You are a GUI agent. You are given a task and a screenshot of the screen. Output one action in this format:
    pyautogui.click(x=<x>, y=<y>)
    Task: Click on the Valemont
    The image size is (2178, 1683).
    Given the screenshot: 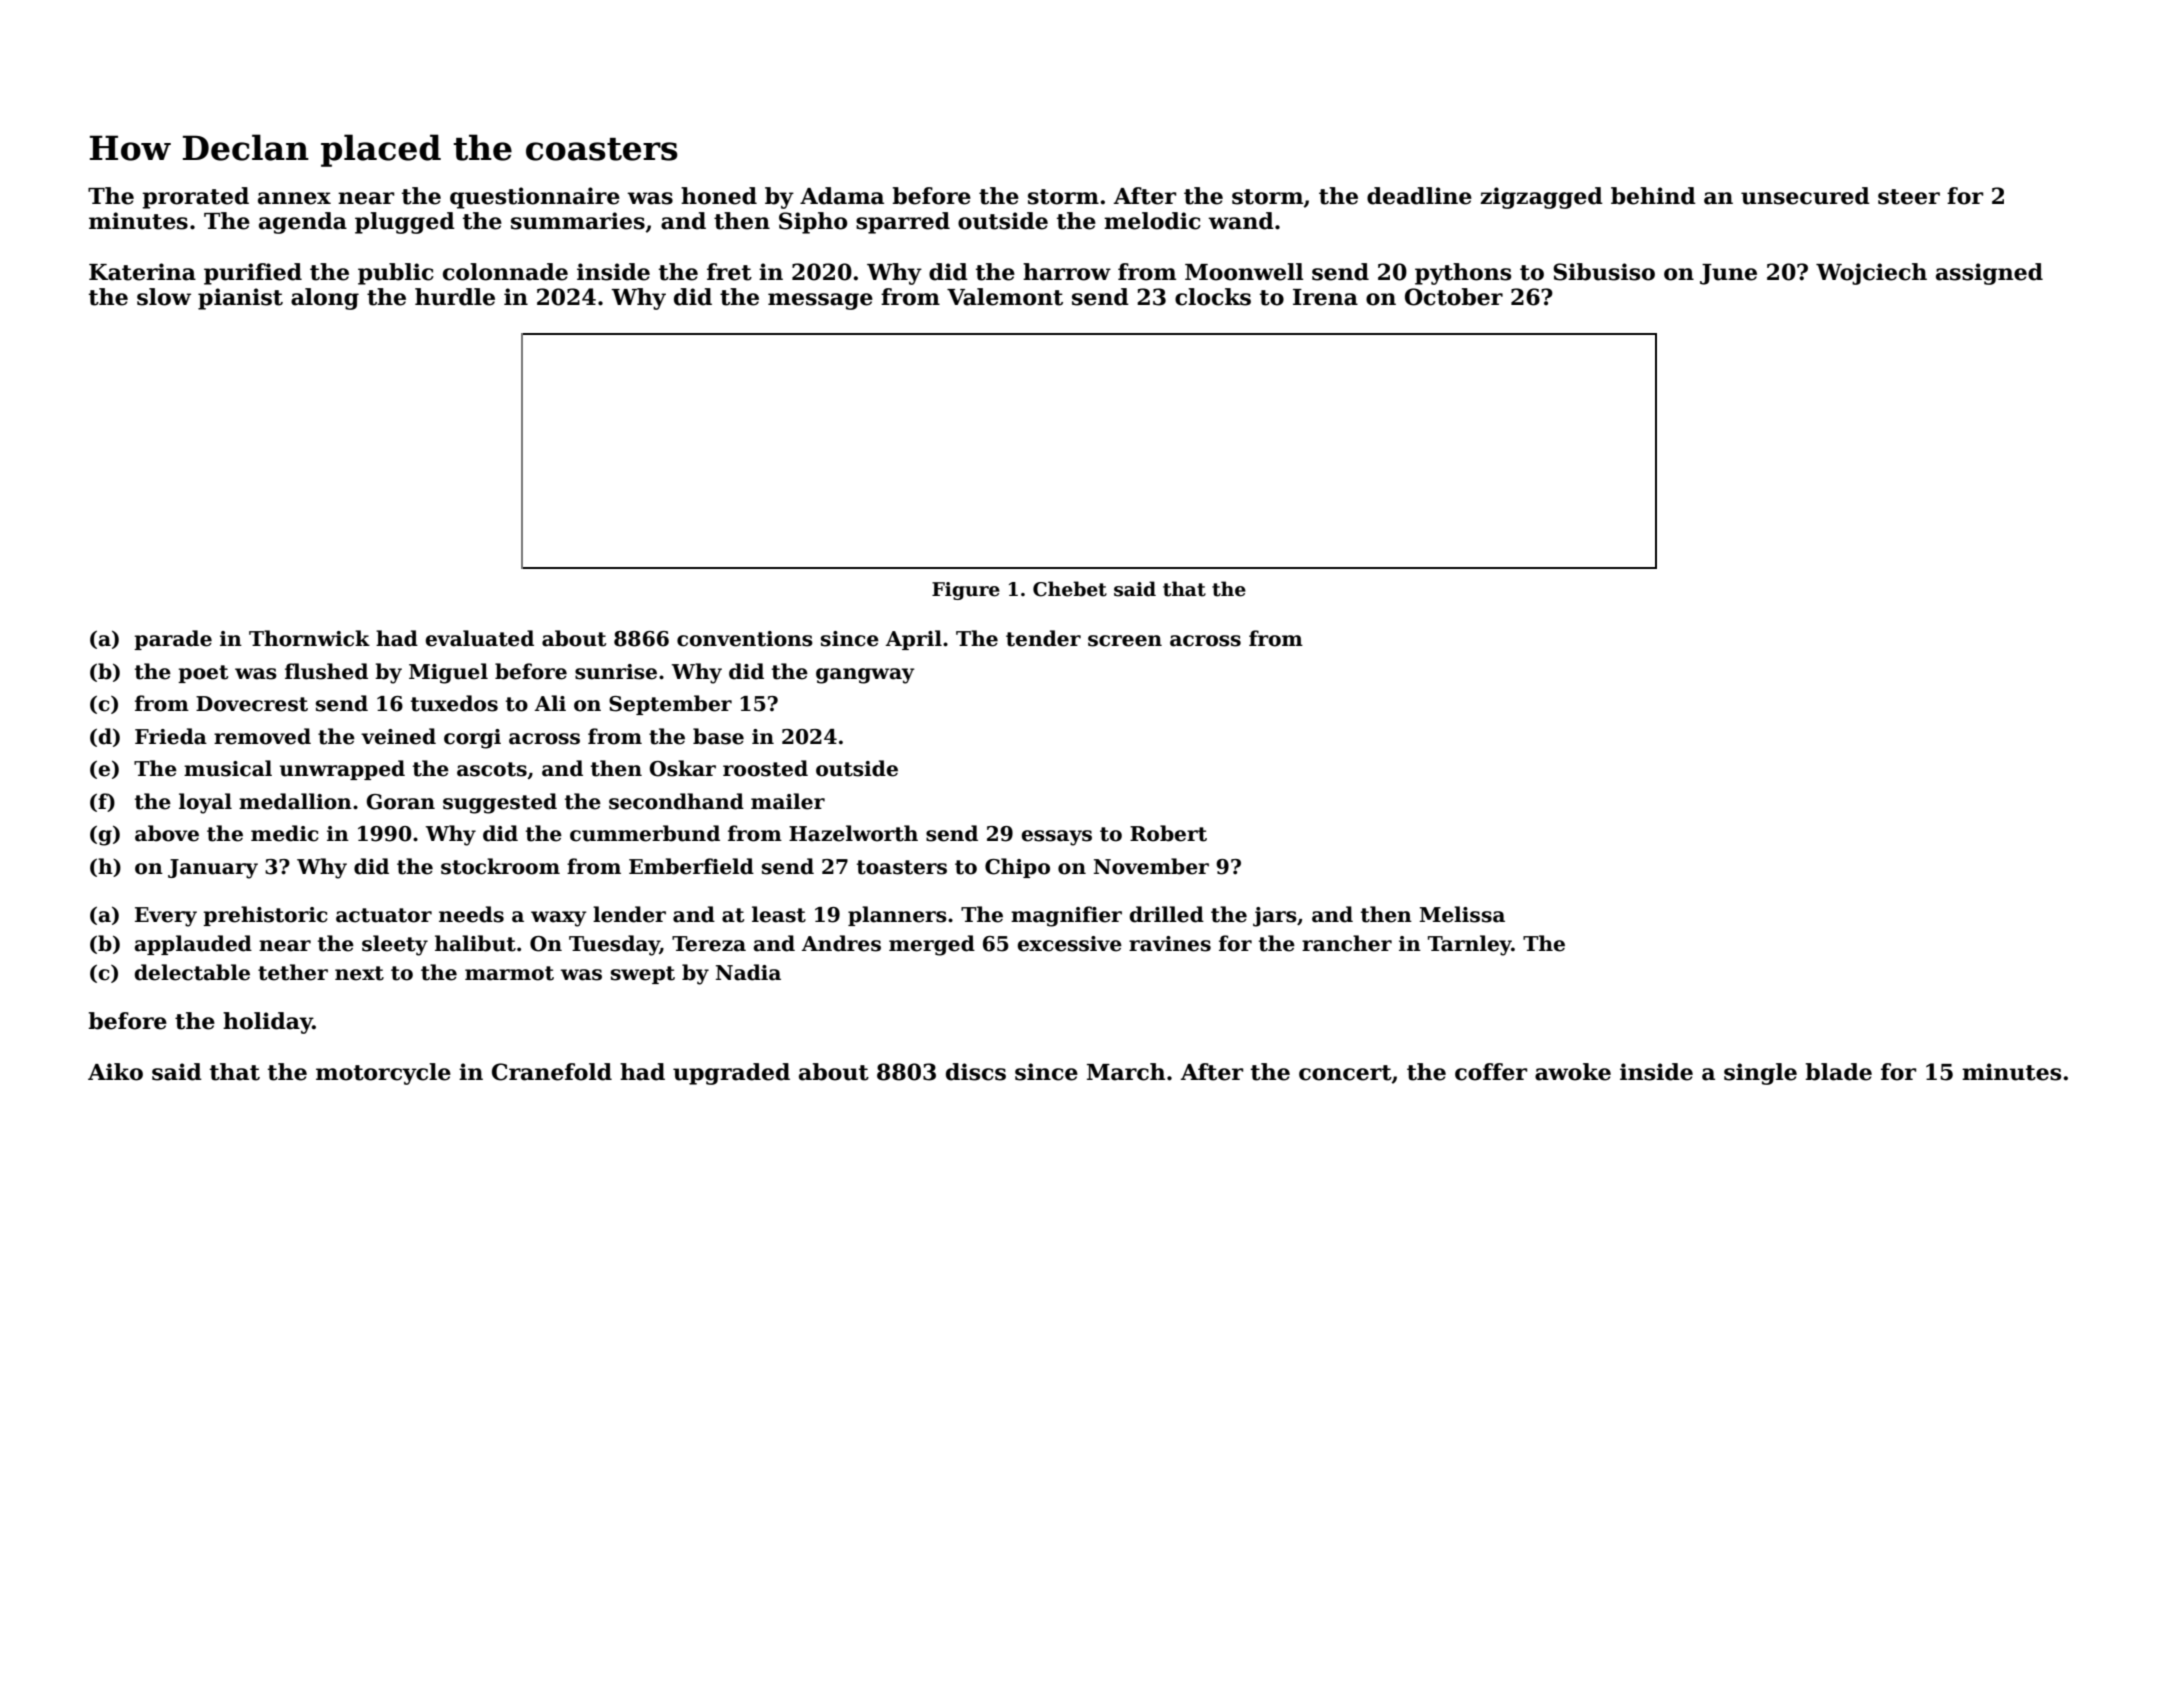 What is the action you would take?
    pyautogui.click(x=1005, y=297)
